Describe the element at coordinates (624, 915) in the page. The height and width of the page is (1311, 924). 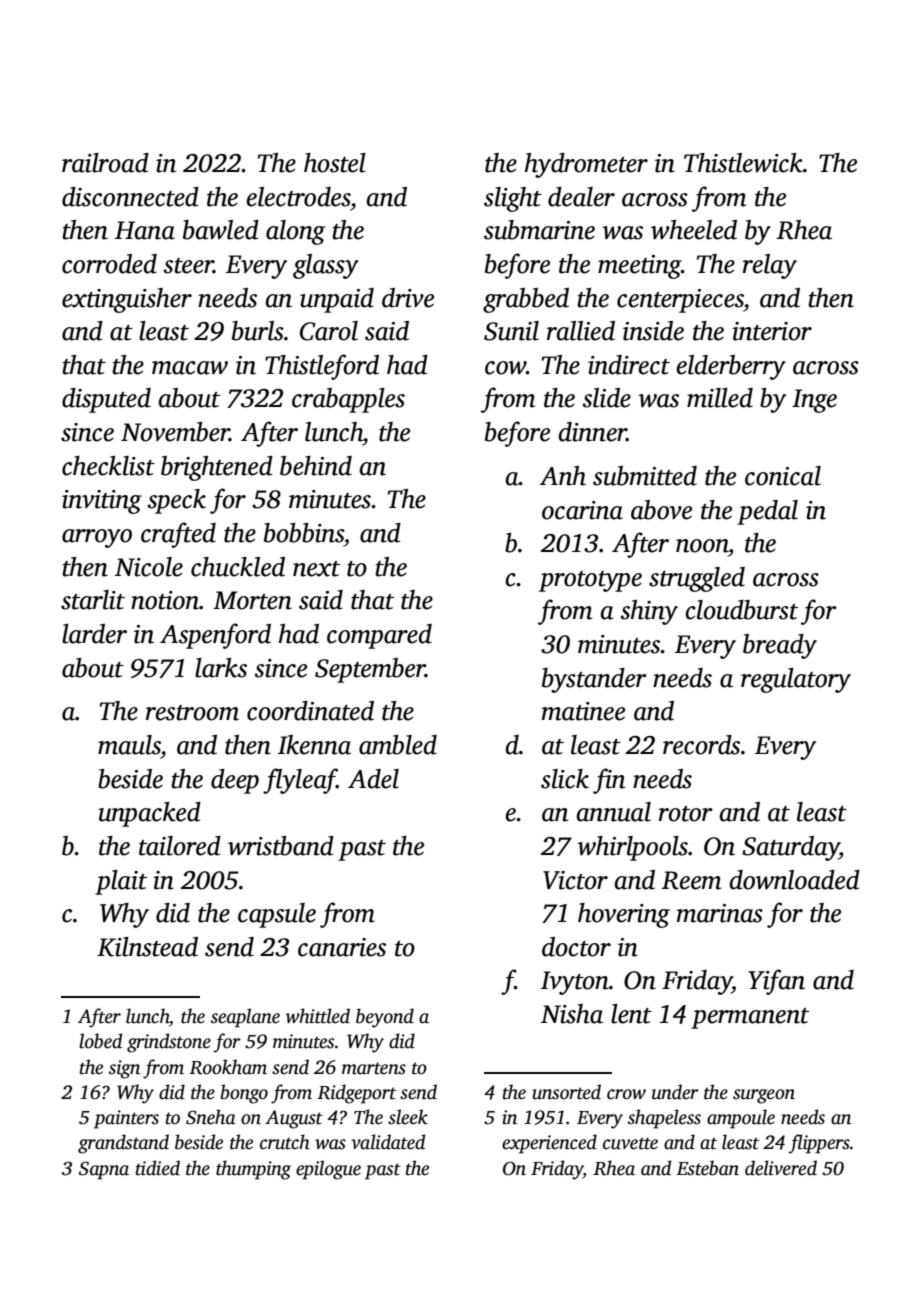
I see `hovering` at that location.
